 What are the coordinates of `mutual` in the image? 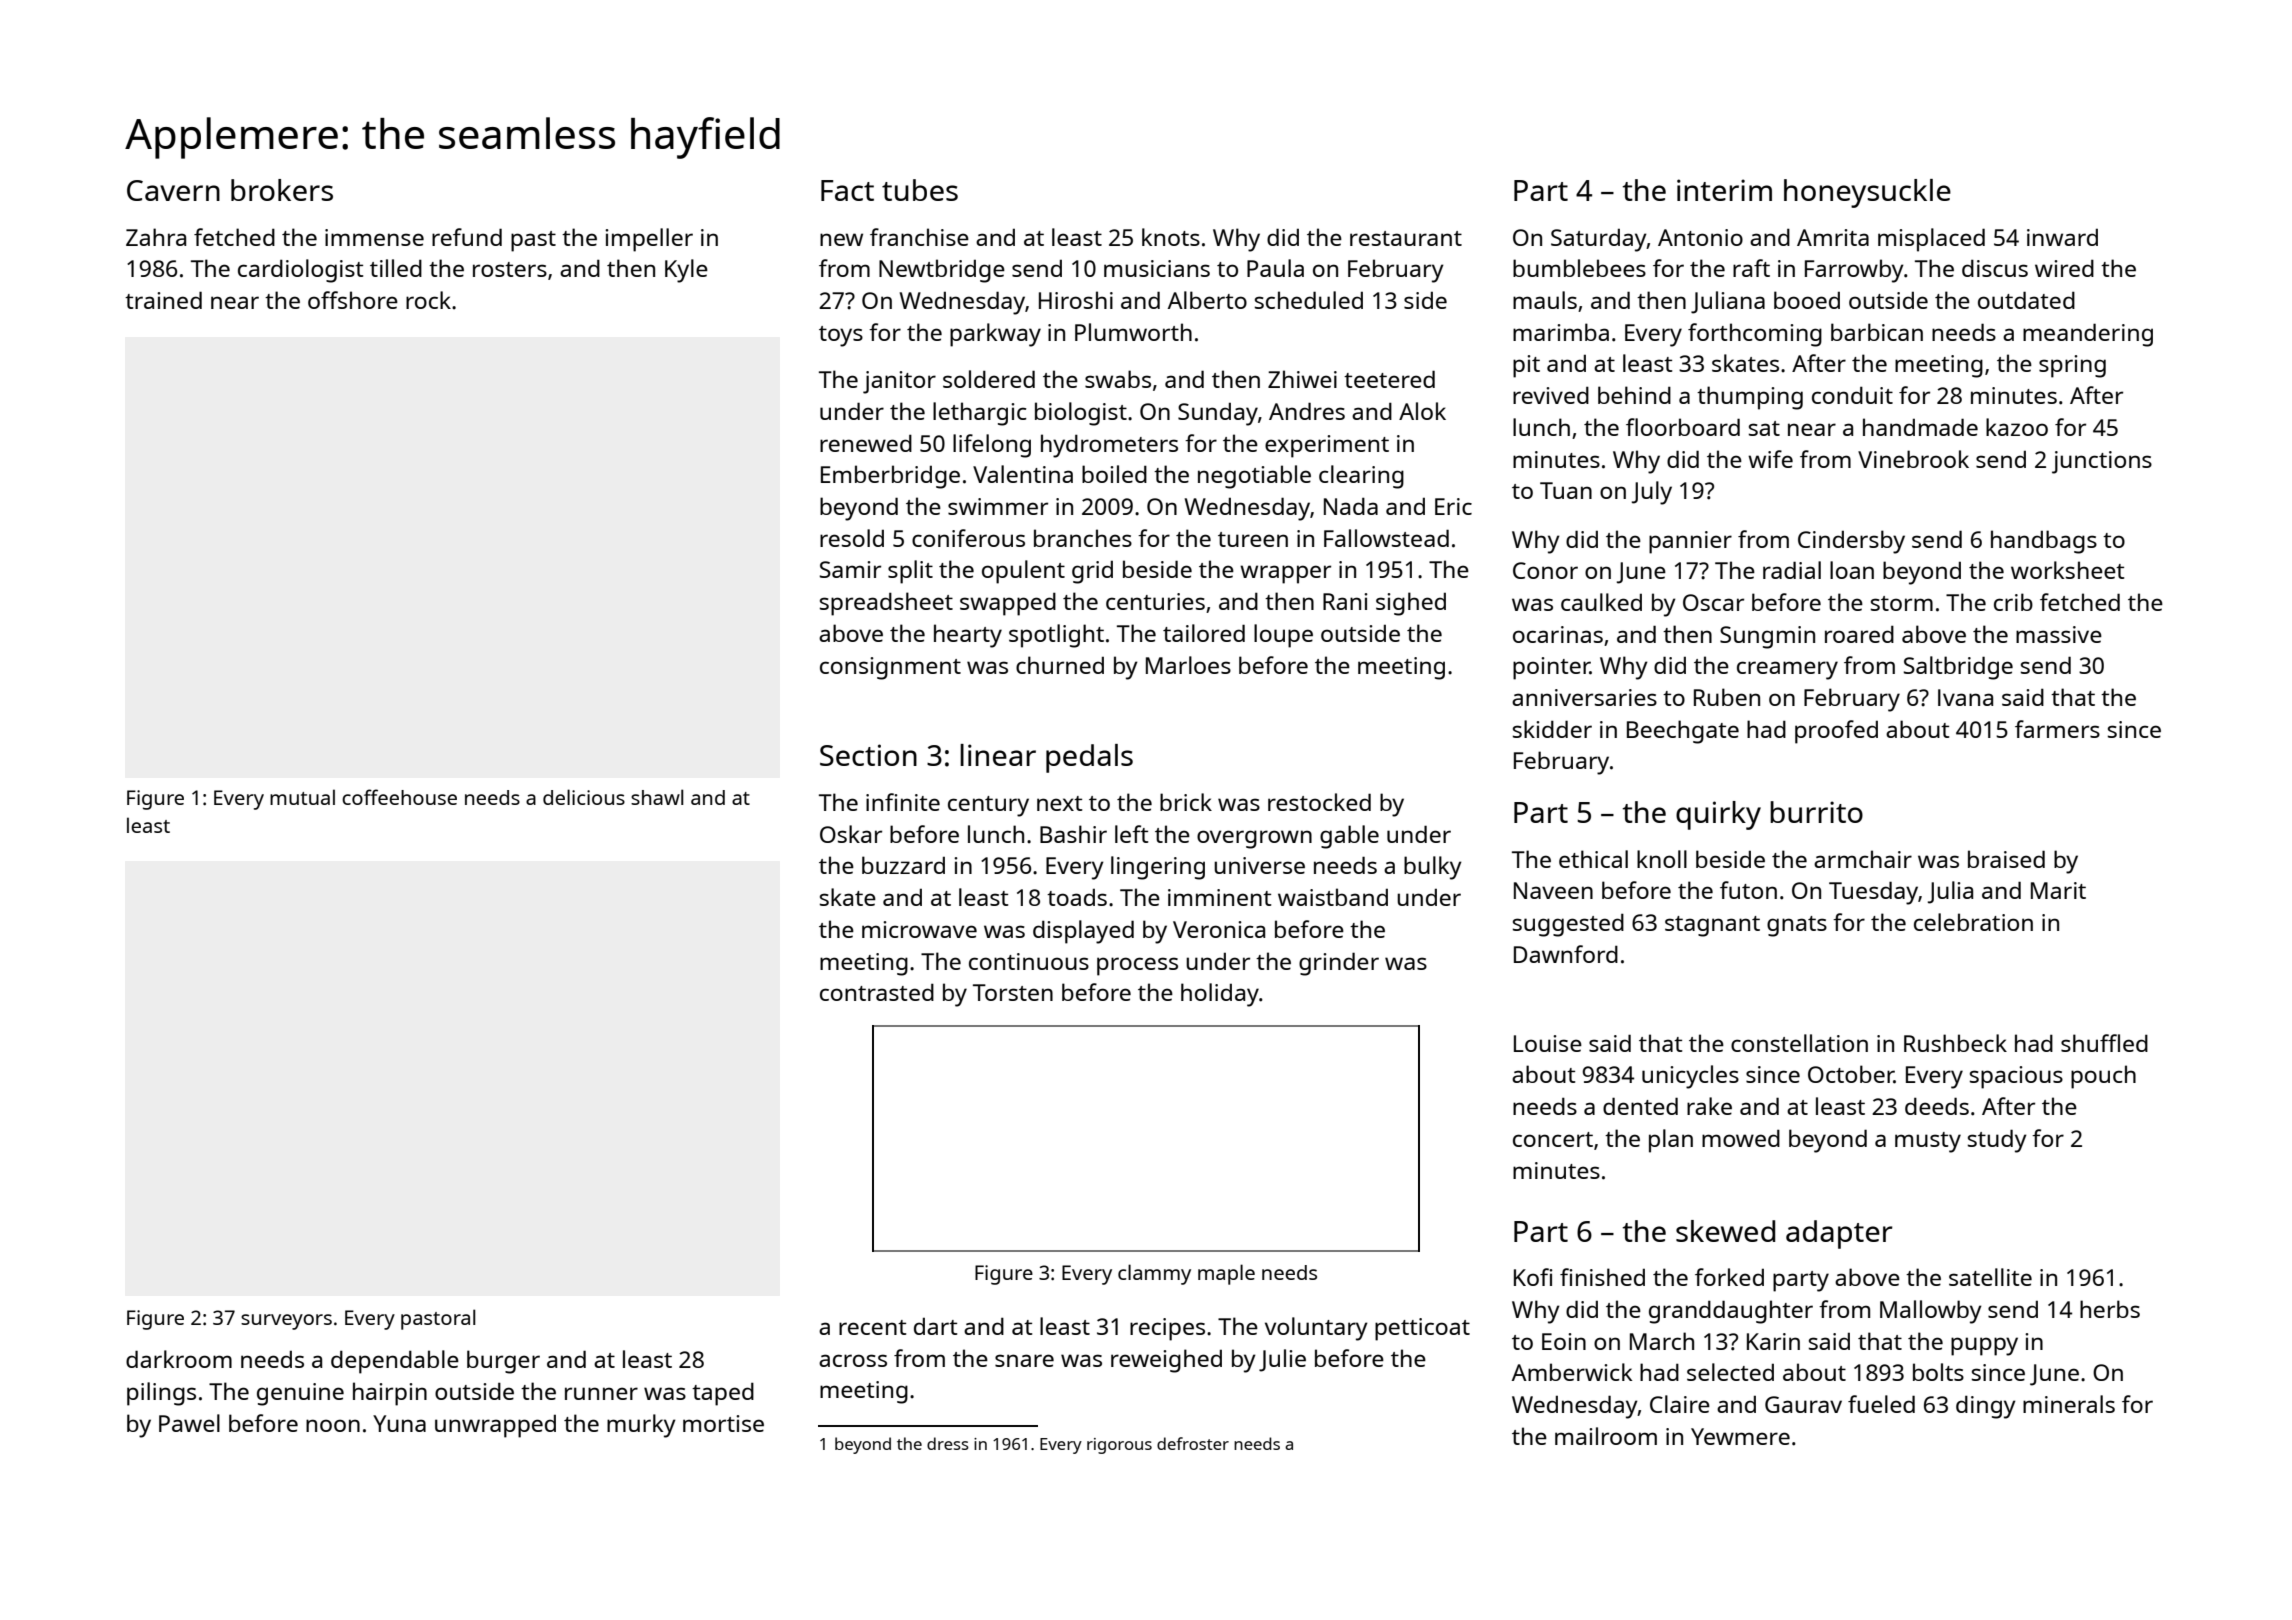 It's located at (302, 797).
